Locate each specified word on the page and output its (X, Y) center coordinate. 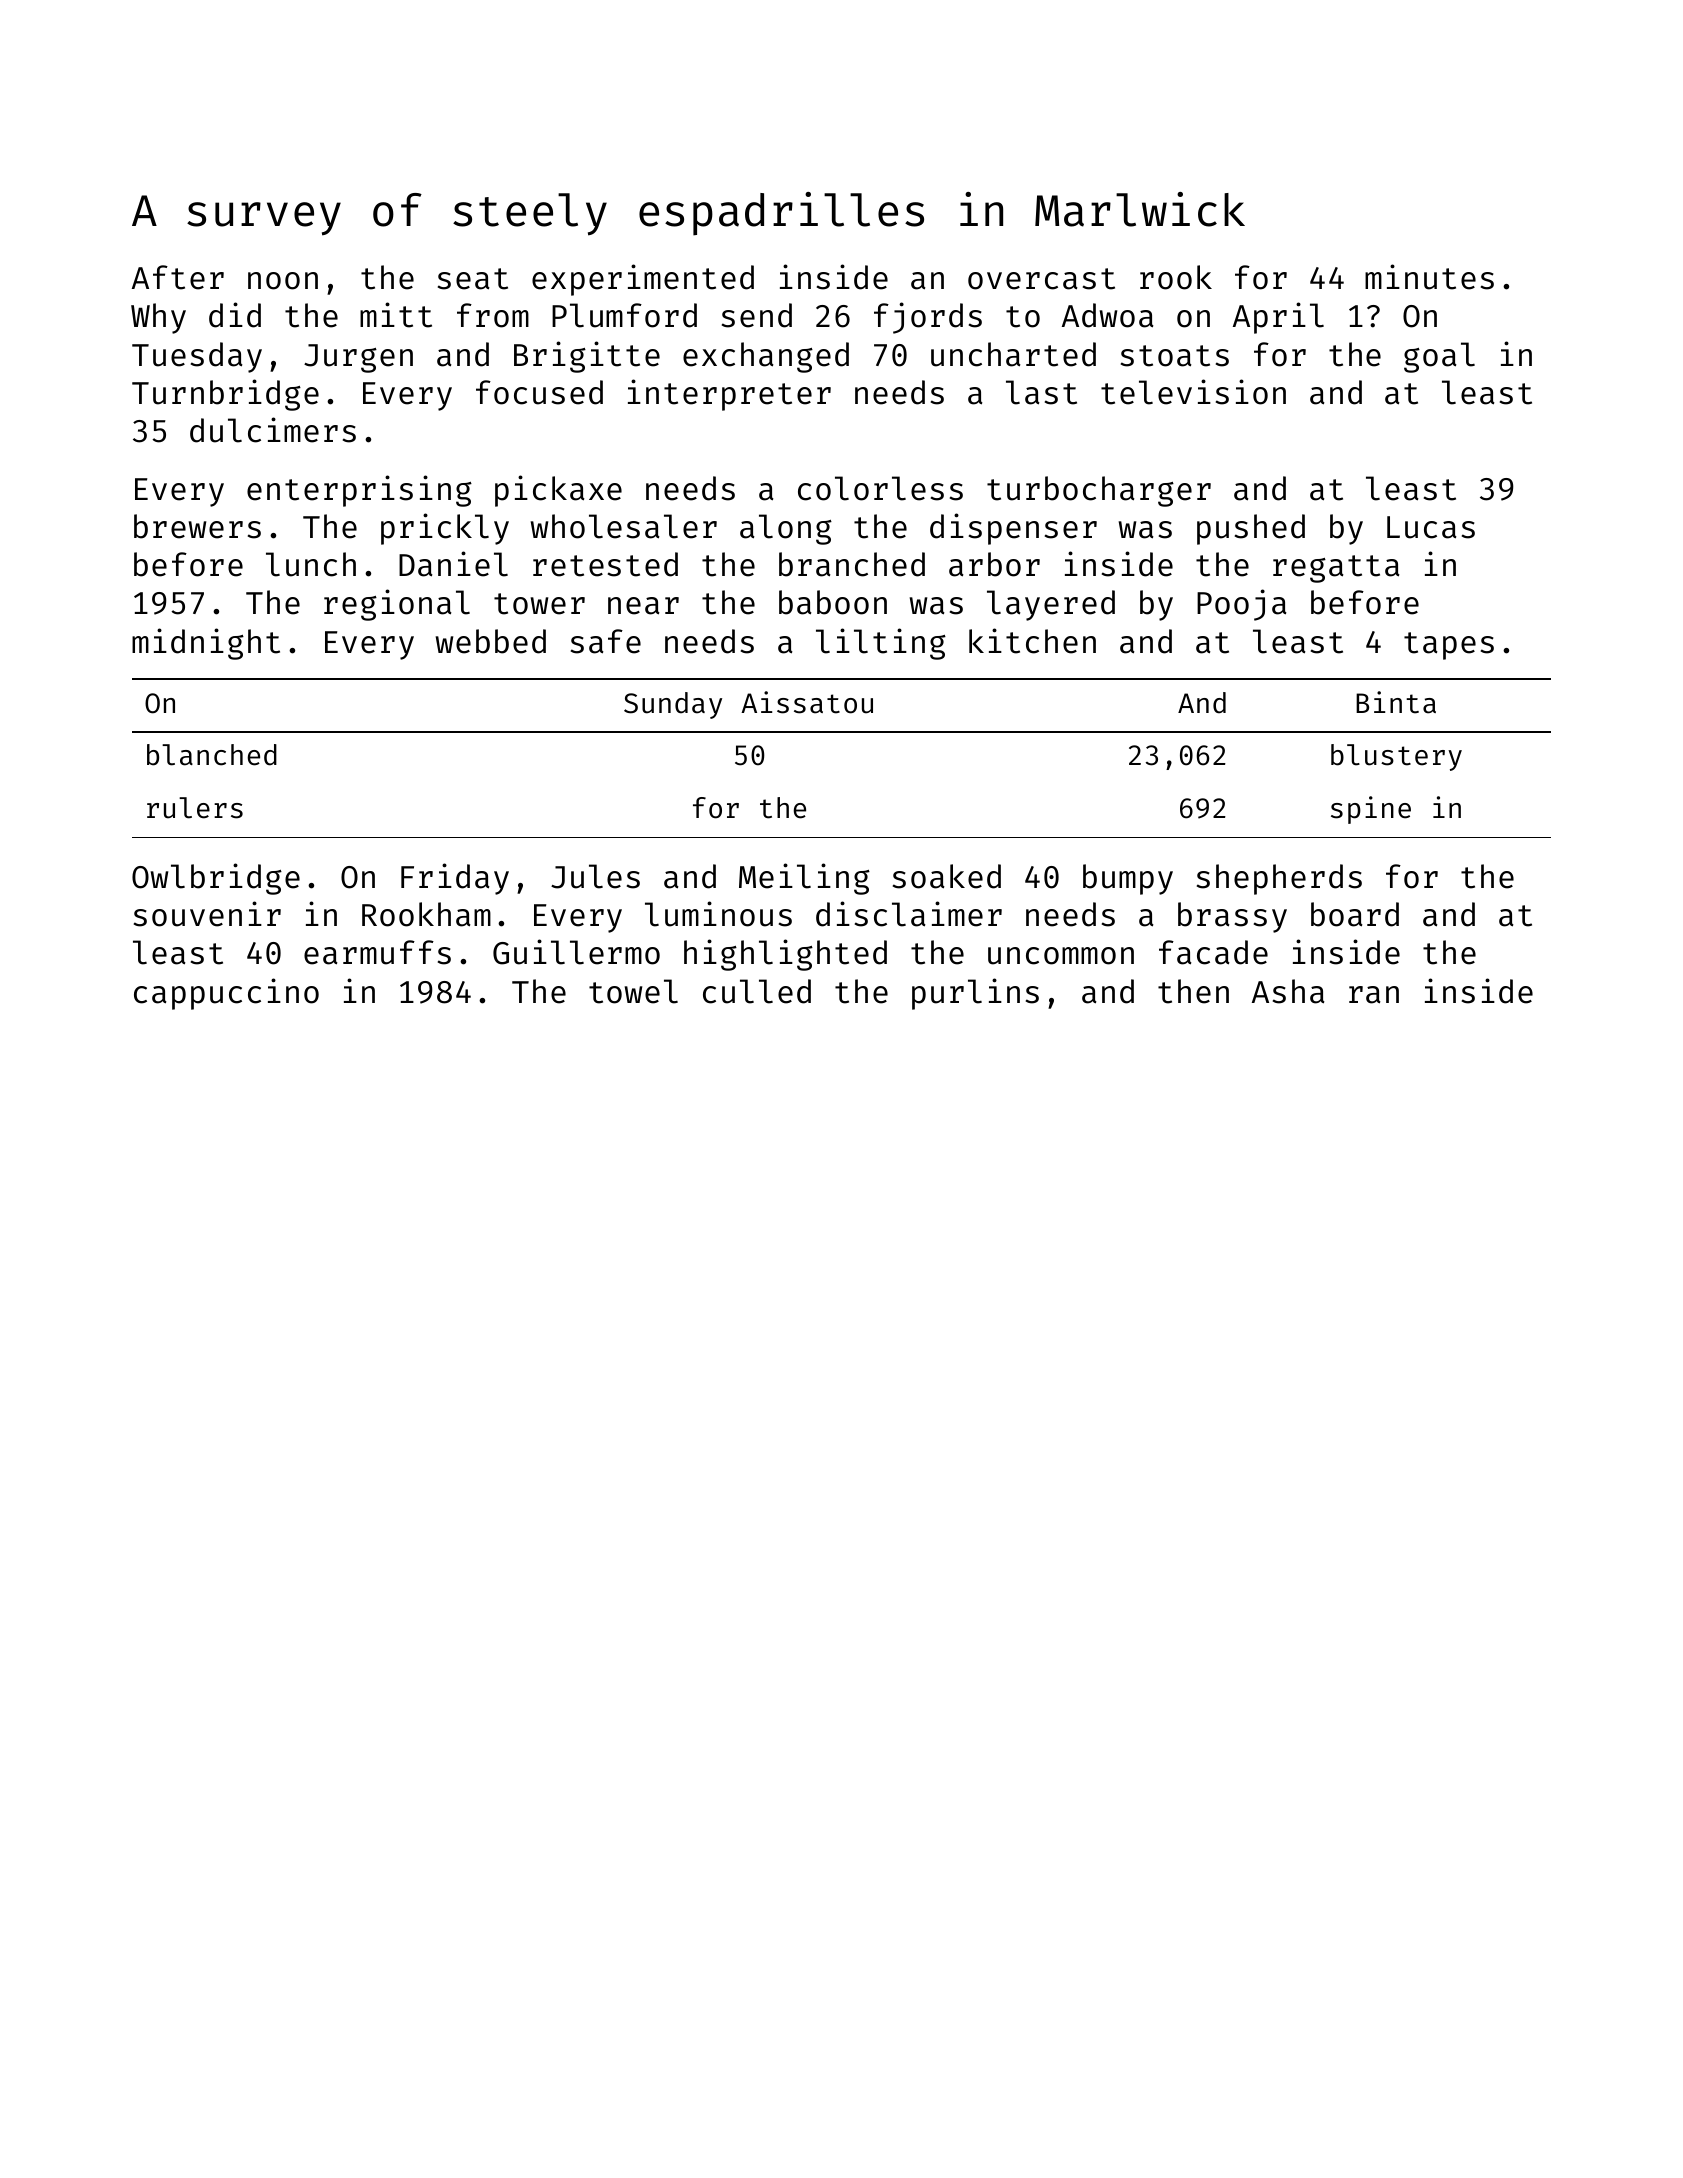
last (1041, 392)
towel (633, 991)
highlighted (785, 955)
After (178, 277)
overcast (1041, 279)
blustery (1396, 757)
